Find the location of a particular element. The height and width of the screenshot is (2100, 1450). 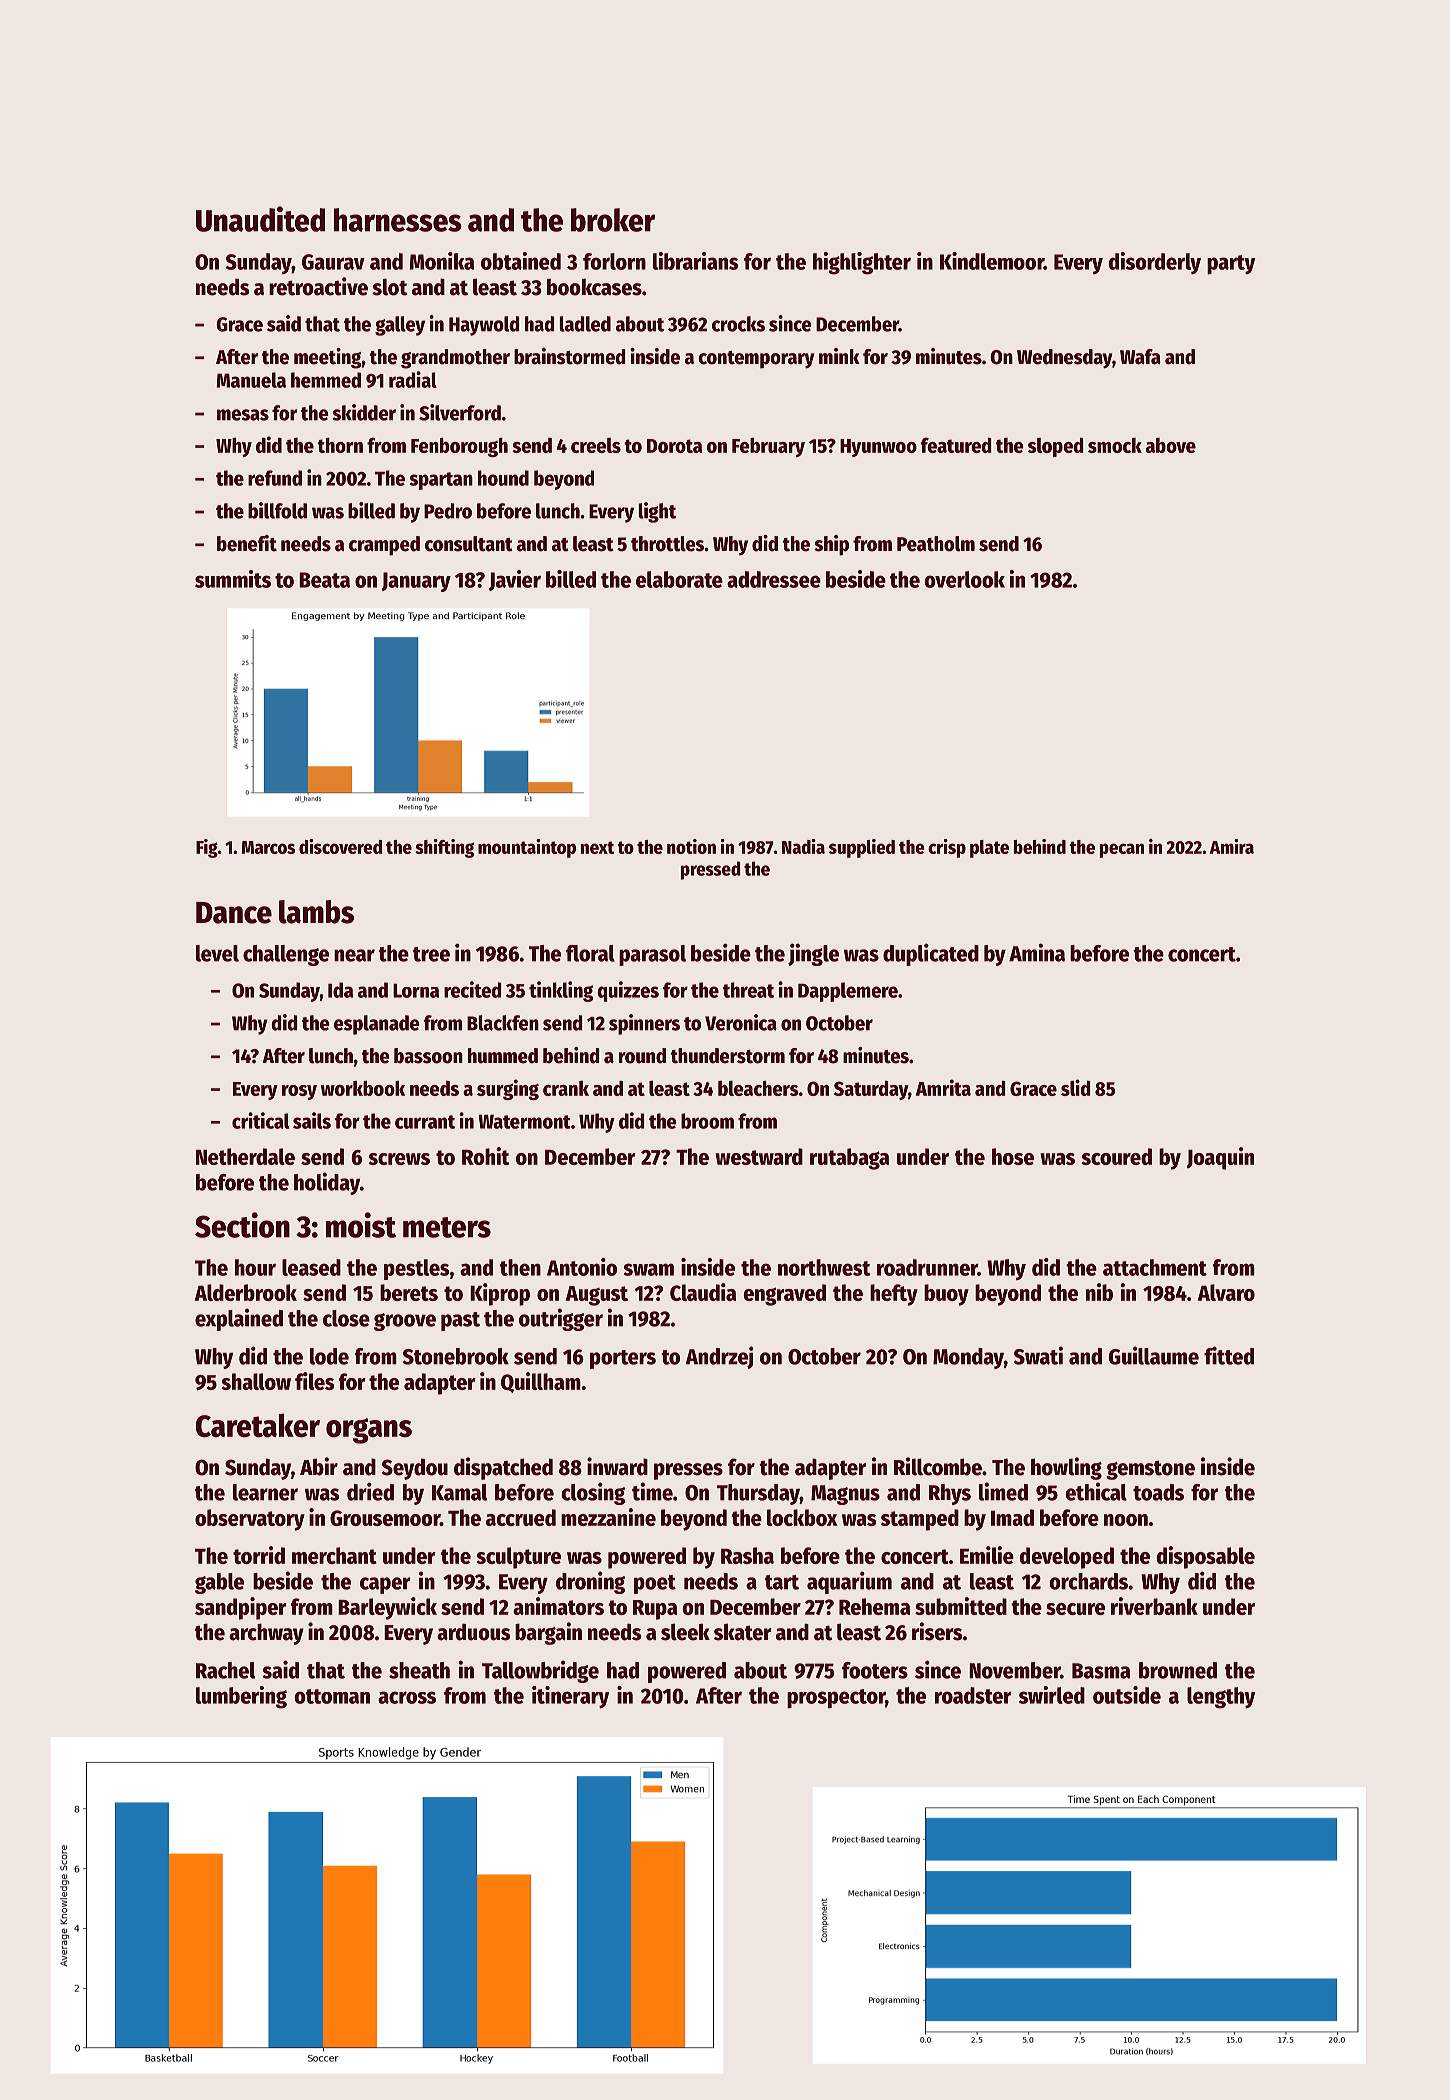

Manuela is located at coordinates (251, 380).
